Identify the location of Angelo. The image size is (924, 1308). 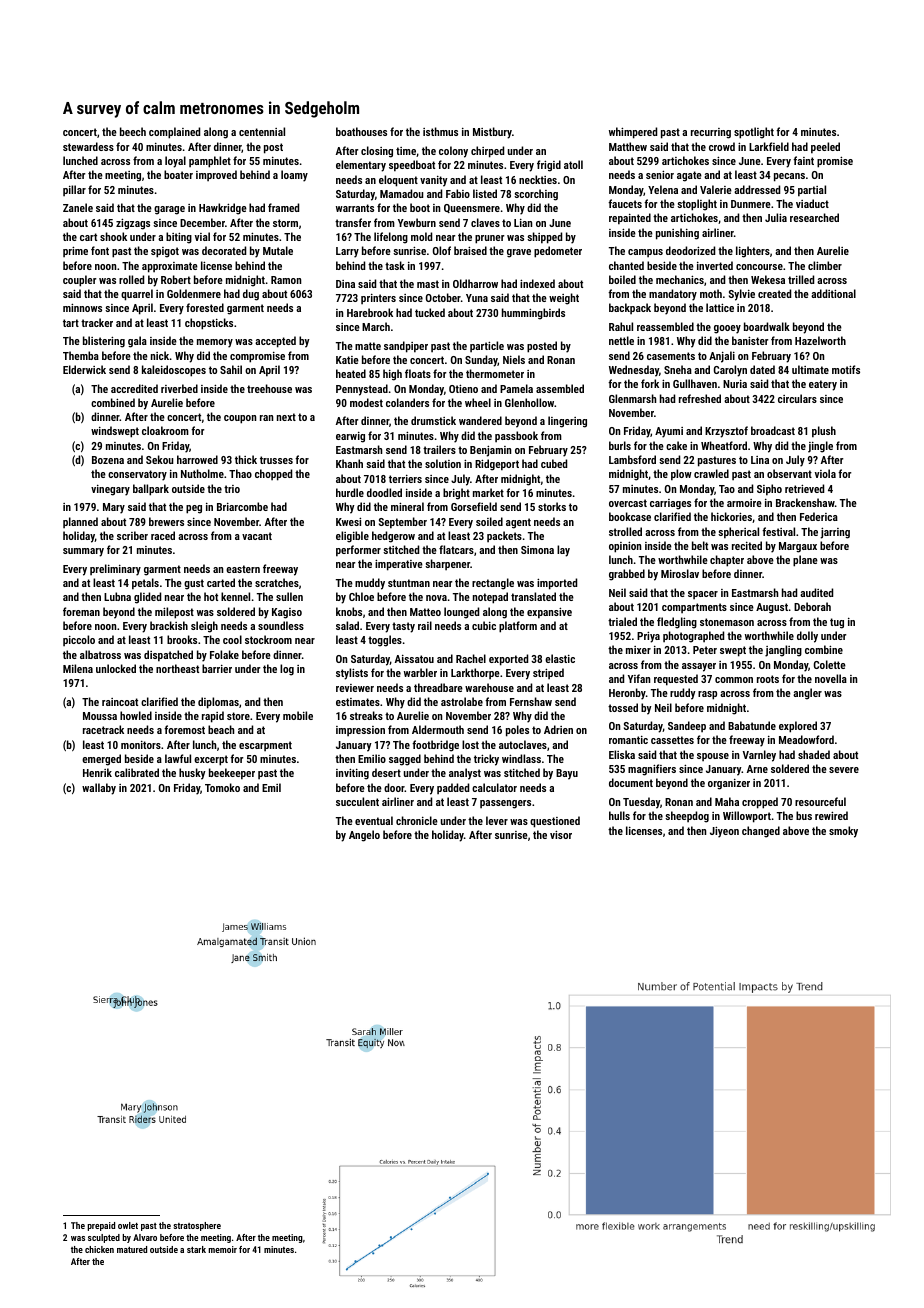
(364, 836).
